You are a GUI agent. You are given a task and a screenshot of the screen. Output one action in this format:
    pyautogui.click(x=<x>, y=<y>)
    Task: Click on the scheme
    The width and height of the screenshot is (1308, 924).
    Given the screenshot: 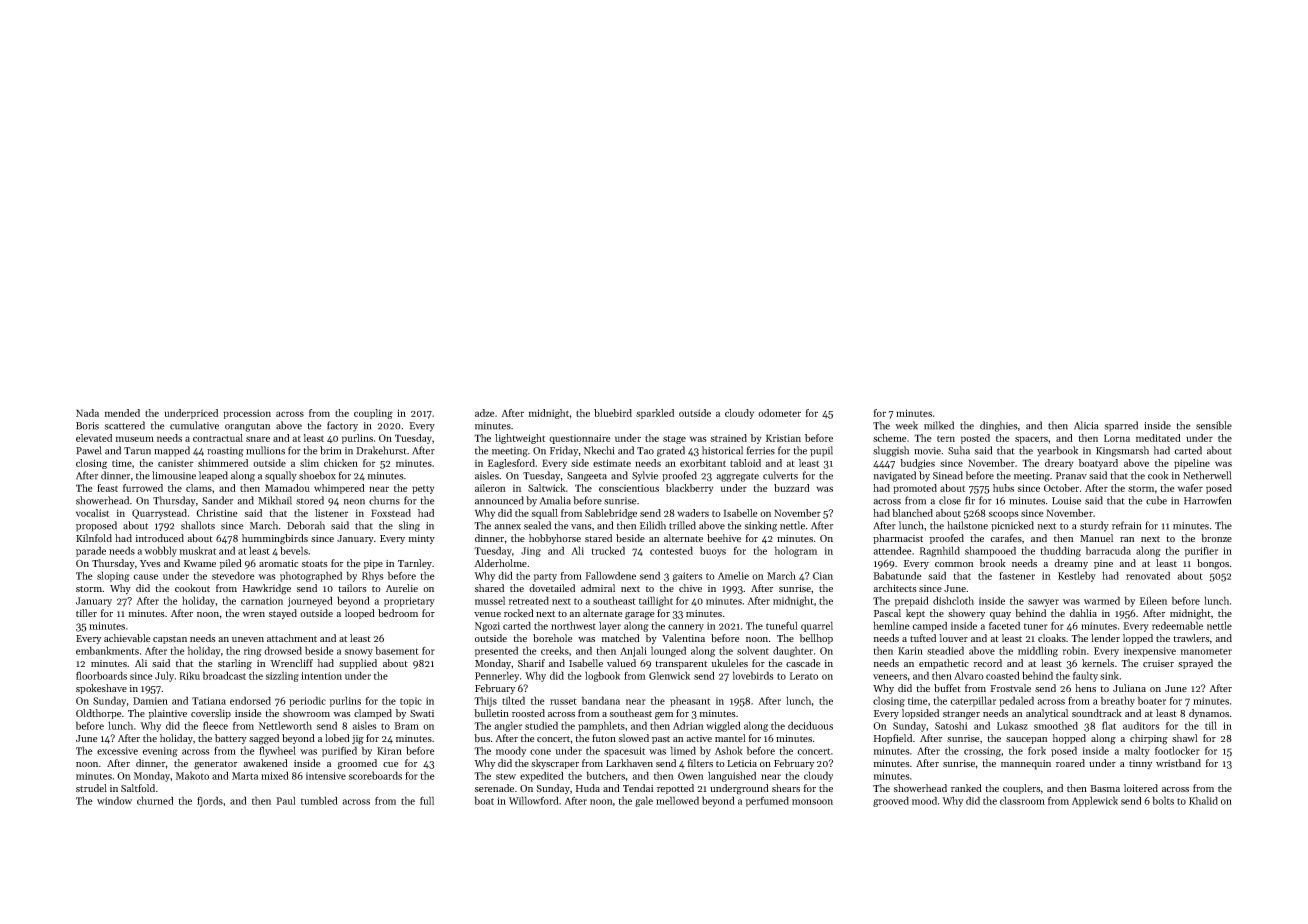 What is the action you would take?
    pyautogui.click(x=890, y=438)
